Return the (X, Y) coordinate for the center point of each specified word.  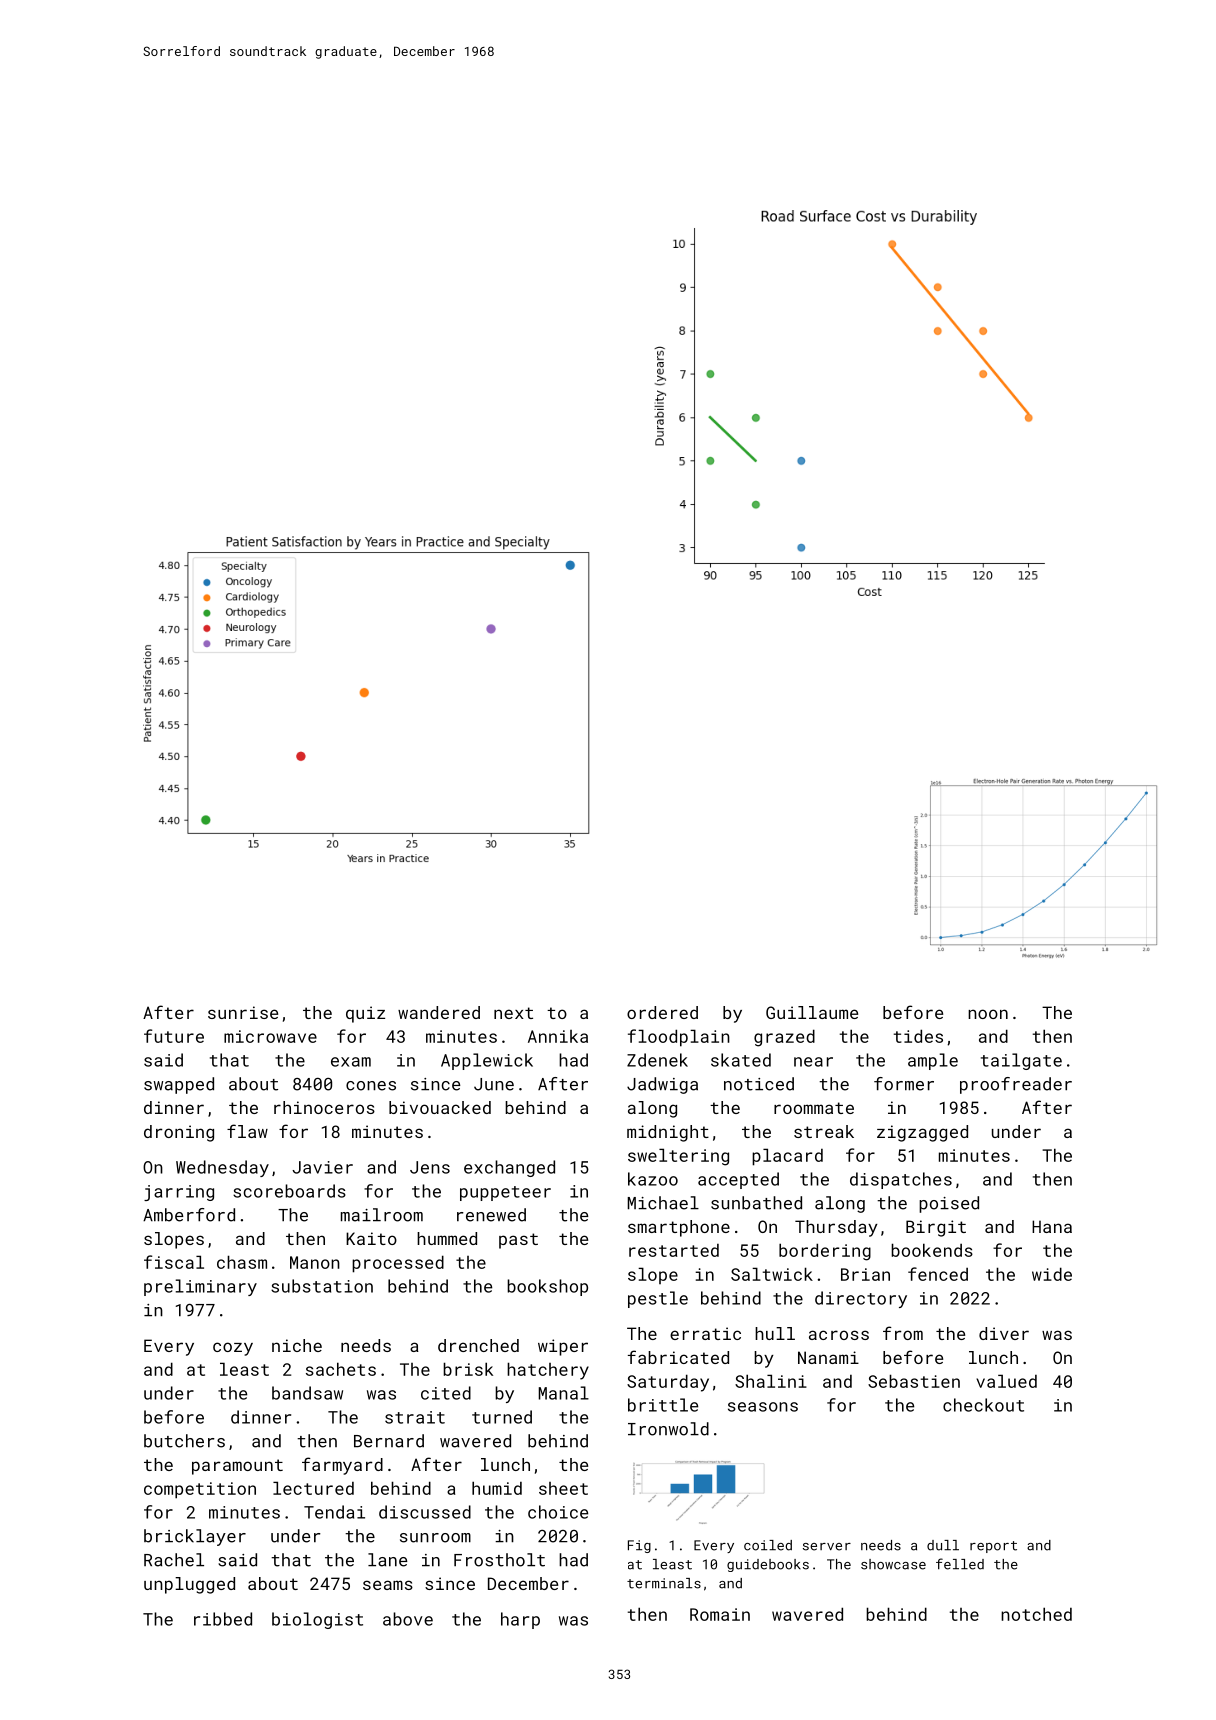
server (827, 1547)
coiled (768, 1545)
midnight (668, 1133)
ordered (662, 1012)
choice (558, 1512)
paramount (237, 1467)
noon (988, 1014)
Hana (1052, 1226)
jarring (179, 1193)
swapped (179, 1085)
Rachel (174, 1560)
